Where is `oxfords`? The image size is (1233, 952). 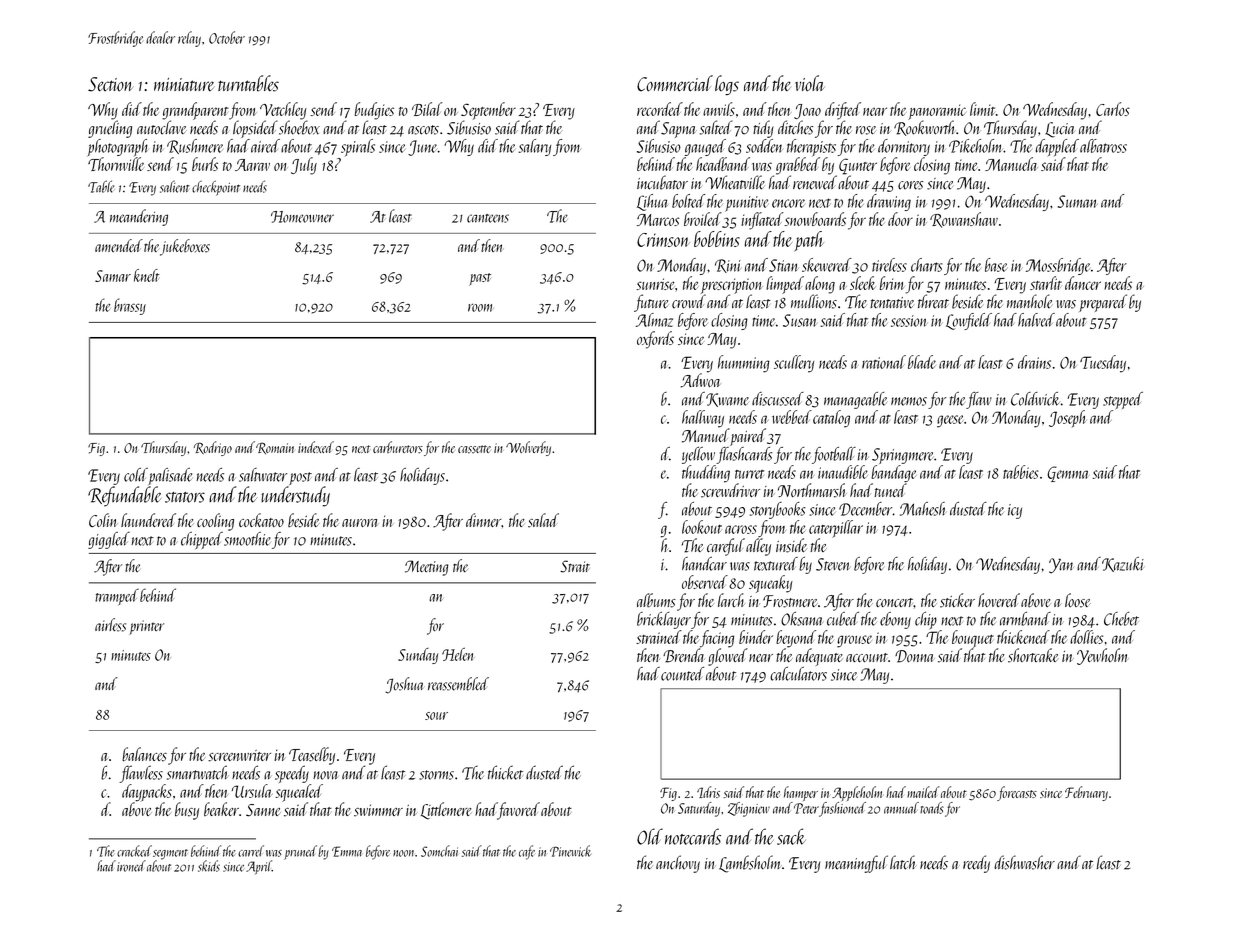
oxfords is located at coordinates (655, 340).
